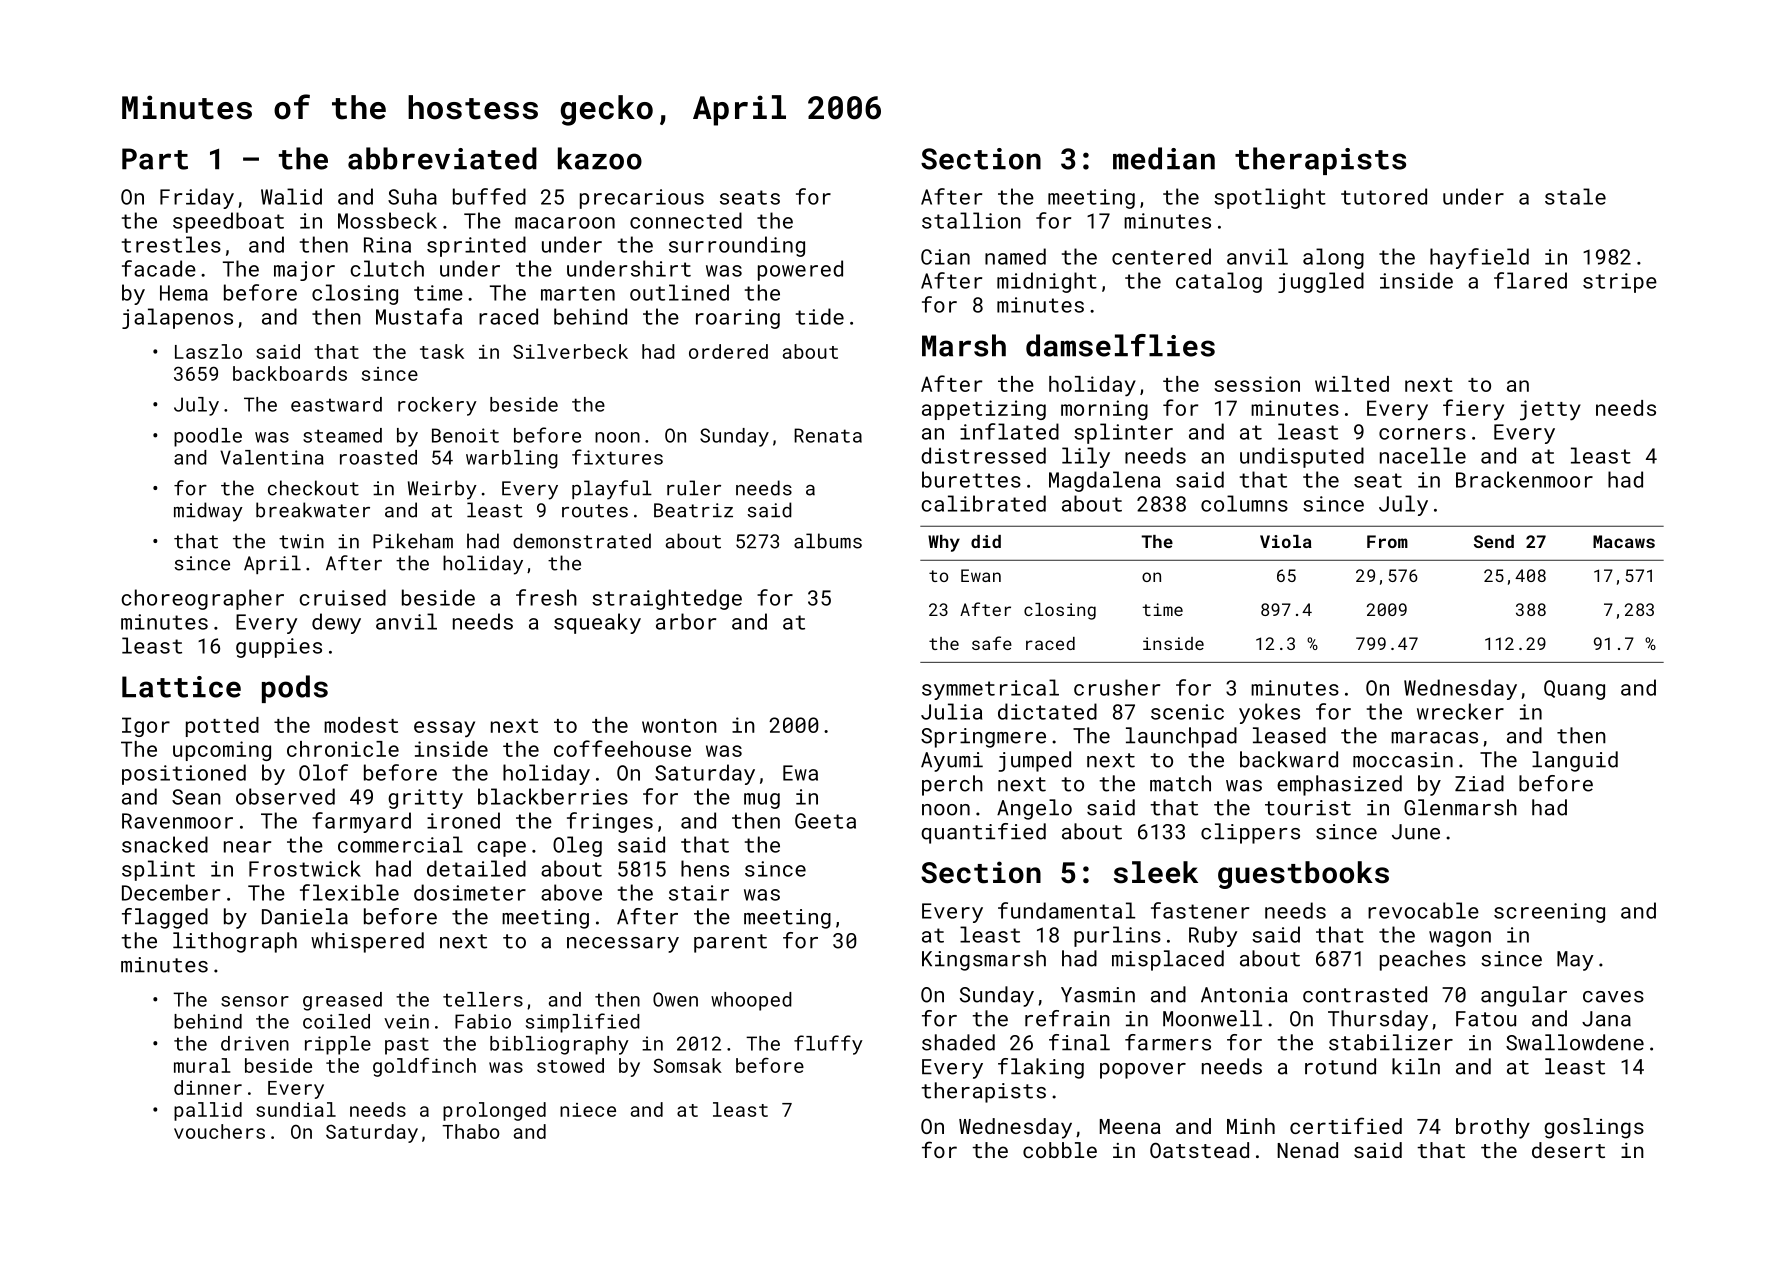 The width and height of the screenshot is (1784, 1262). What do you see at coordinates (442, 158) in the screenshot?
I see `abbreviated` at bounding box center [442, 158].
